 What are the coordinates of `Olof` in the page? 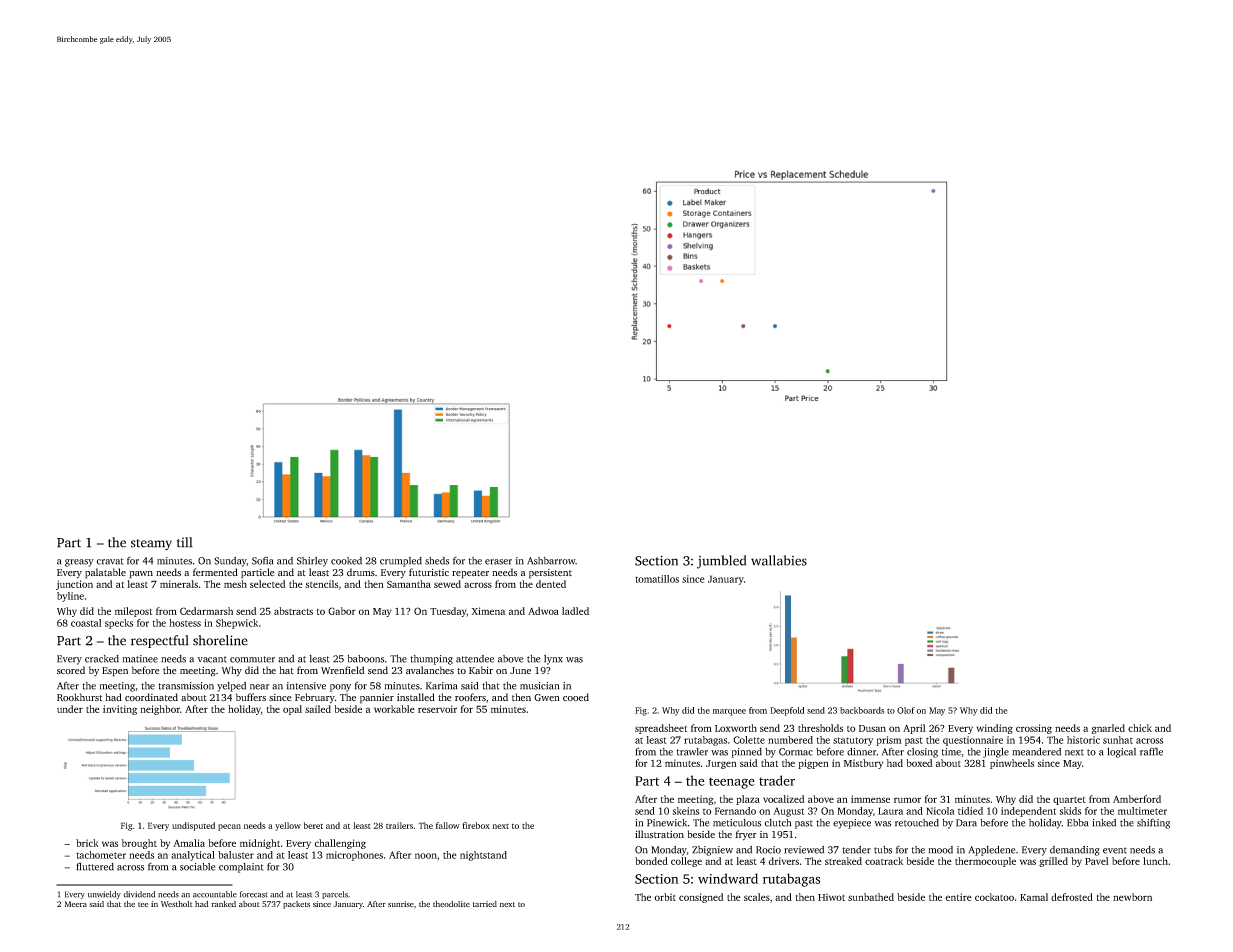 It's located at (906, 710).
